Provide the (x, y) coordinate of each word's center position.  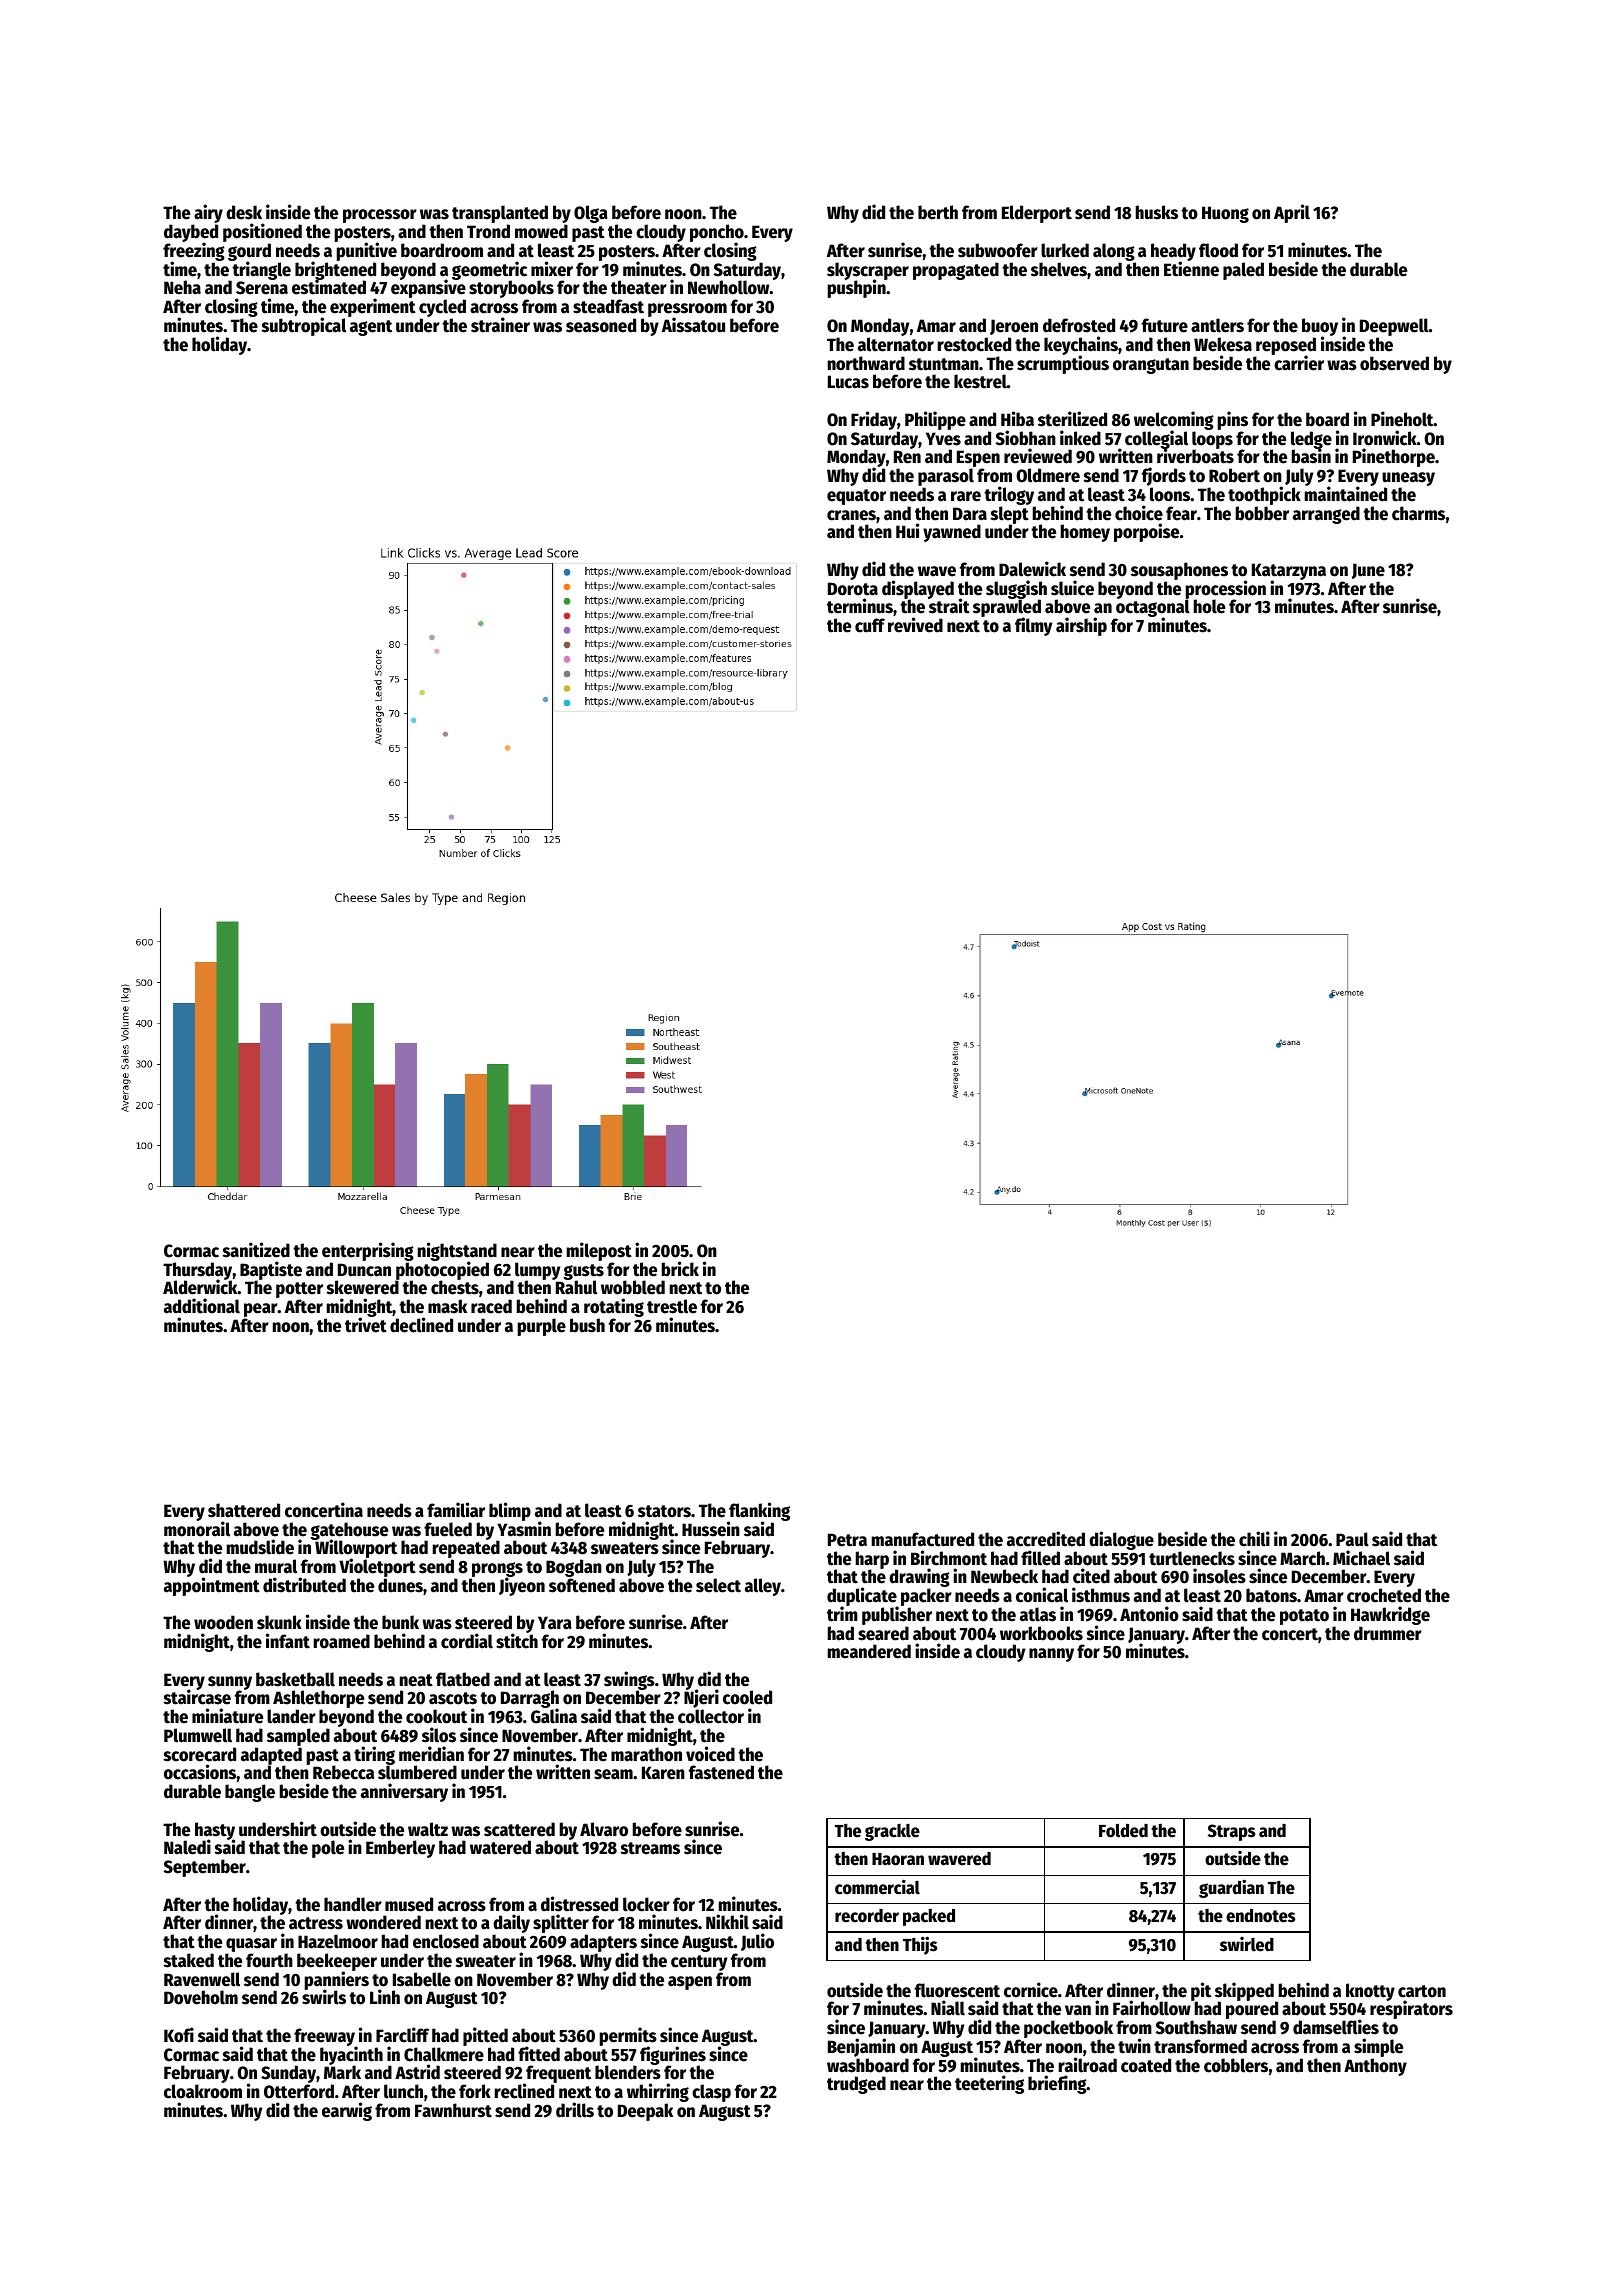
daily (511, 1924)
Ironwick (1385, 438)
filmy (1033, 626)
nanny (1051, 1655)
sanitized (256, 1250)
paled (1243, 271)
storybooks (511, 290)
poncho (717, 233)
